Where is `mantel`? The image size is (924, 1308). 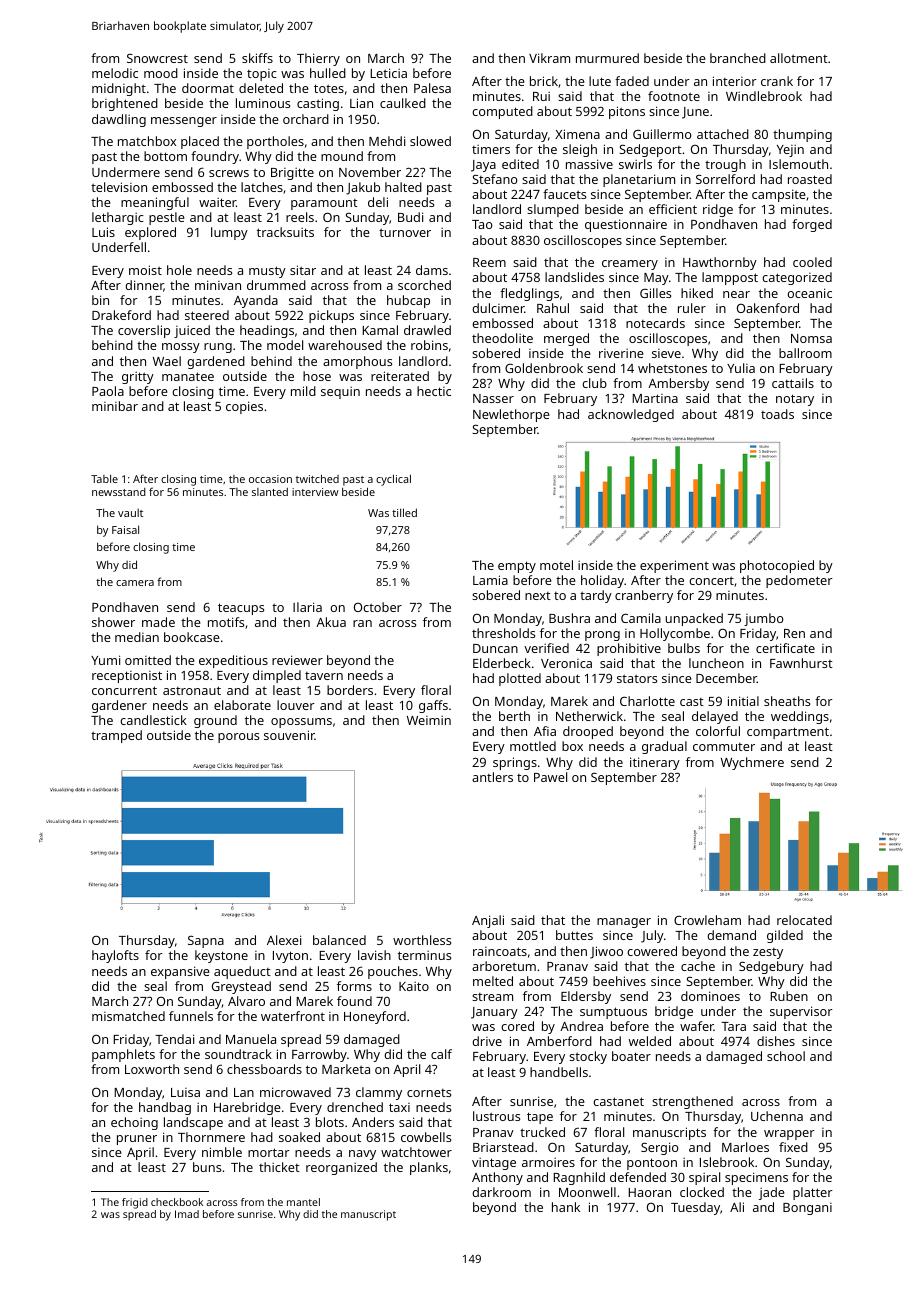 mantel is located at coordinates (303, 1202).
